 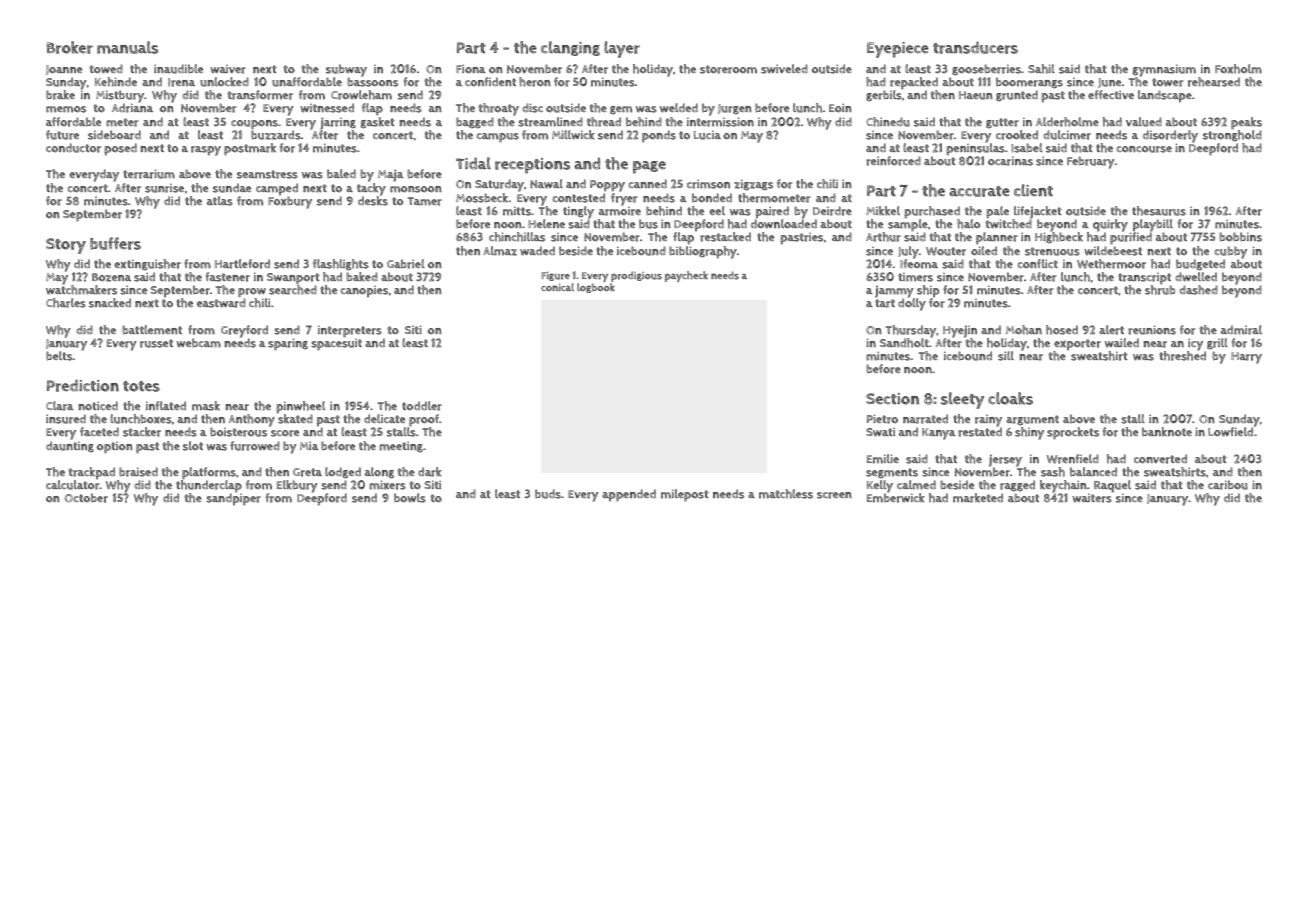 I want to click on dolly, so click(x=912, y=305).
